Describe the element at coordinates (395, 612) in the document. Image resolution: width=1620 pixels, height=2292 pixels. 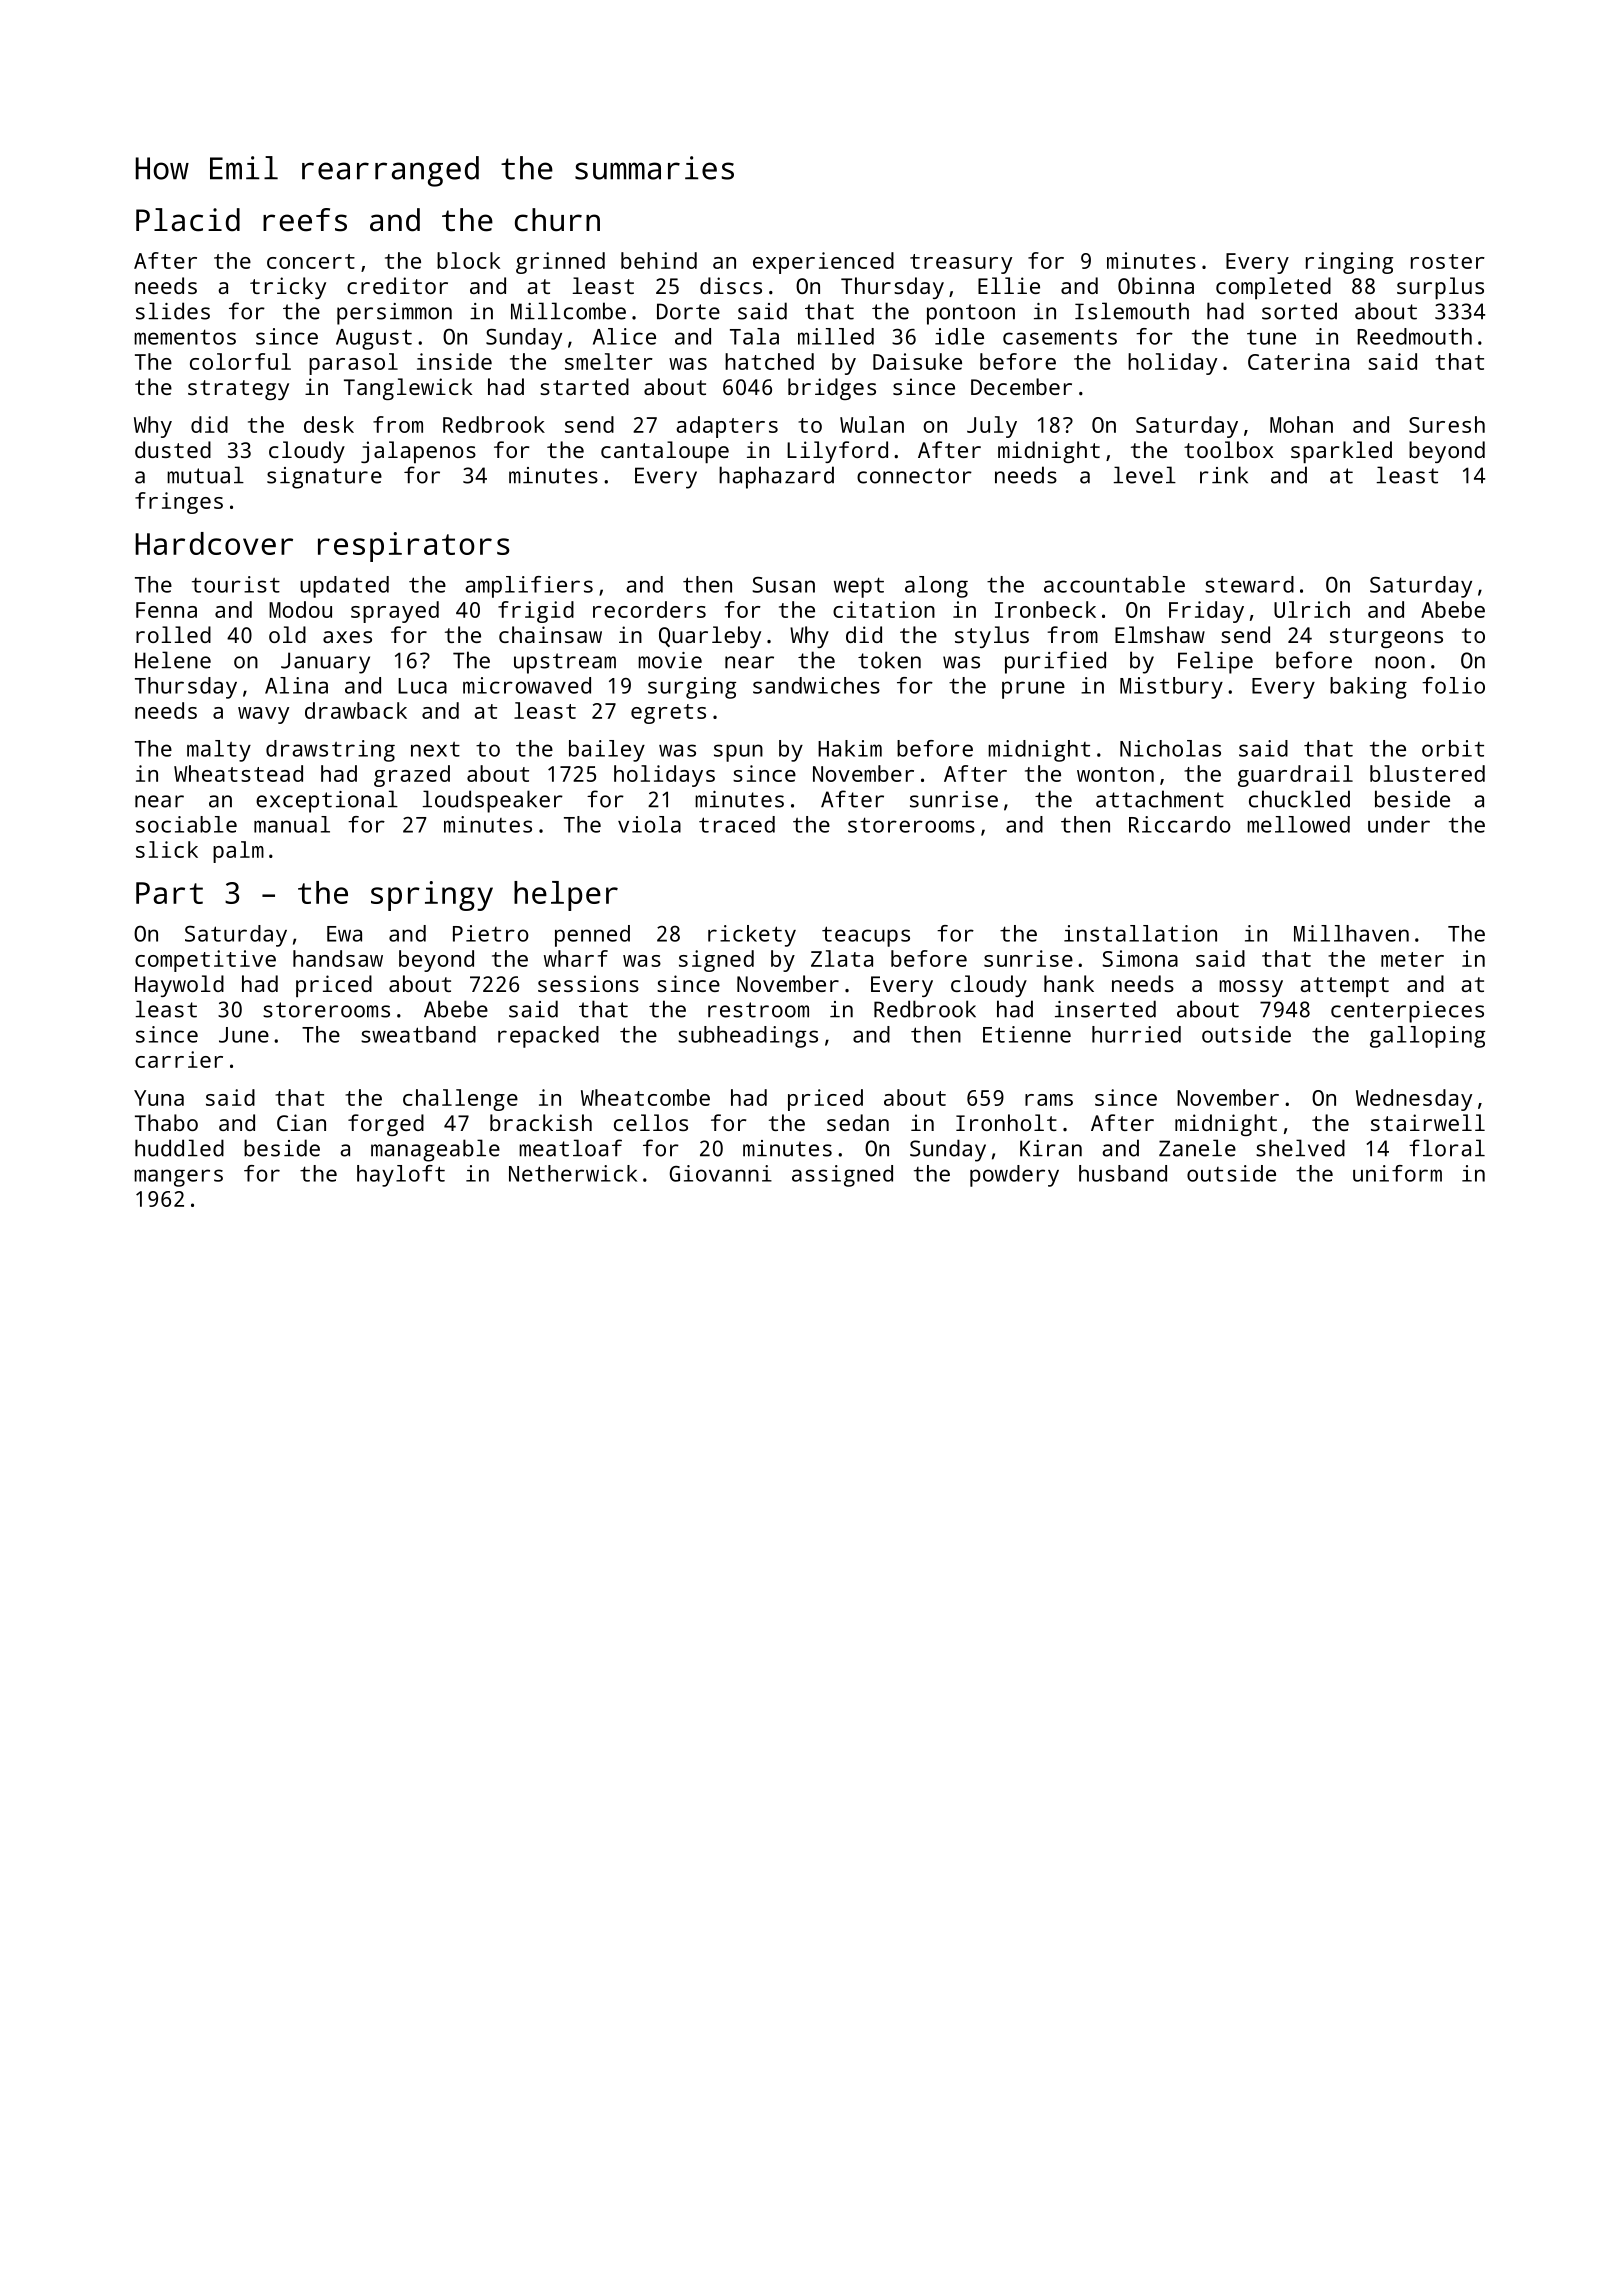
I see `sprayed` at that location.
